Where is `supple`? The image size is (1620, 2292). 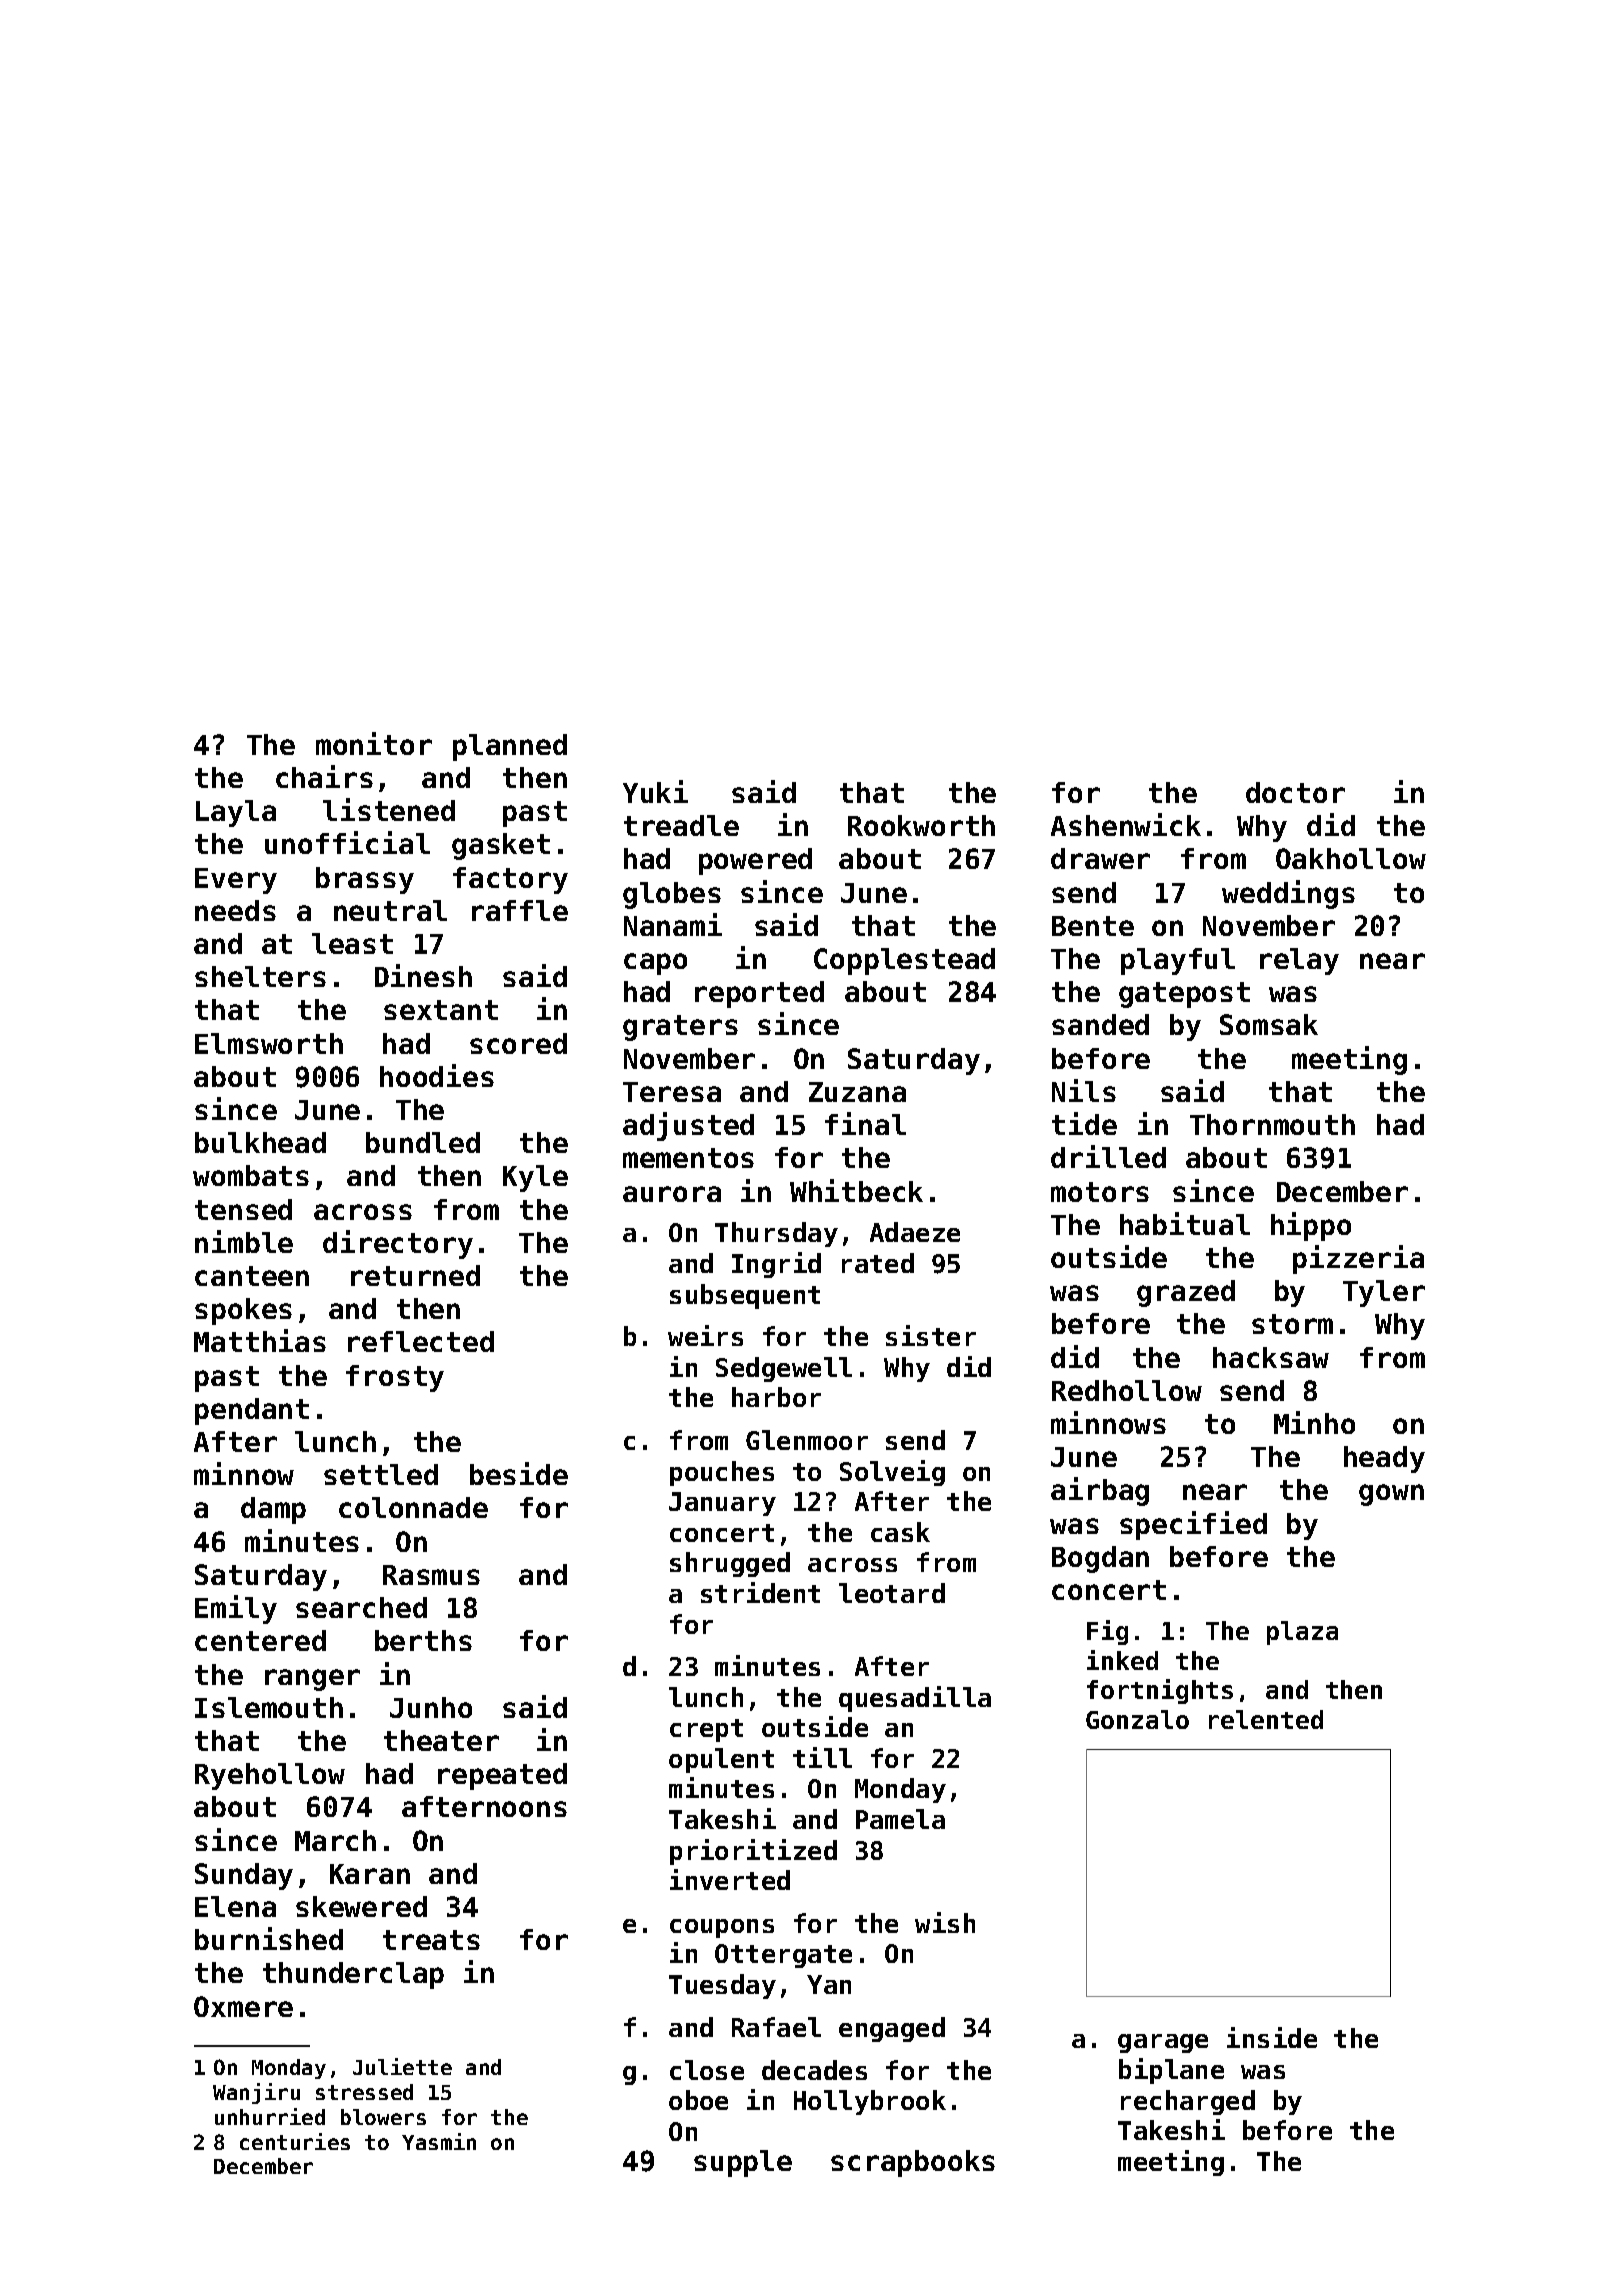 supple is located at coordinates (743, 2163).
